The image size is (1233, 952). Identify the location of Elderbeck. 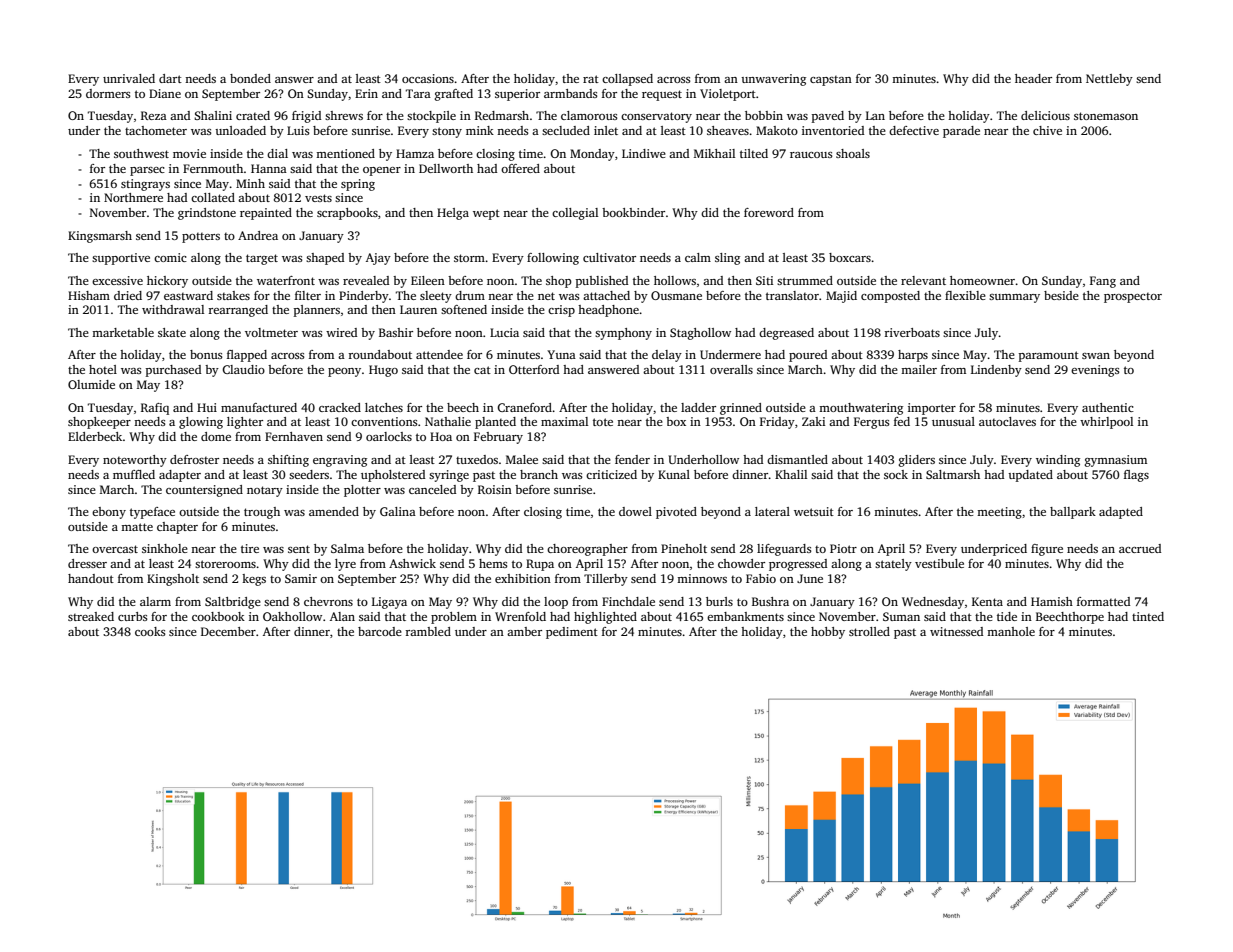
(95, 436).
